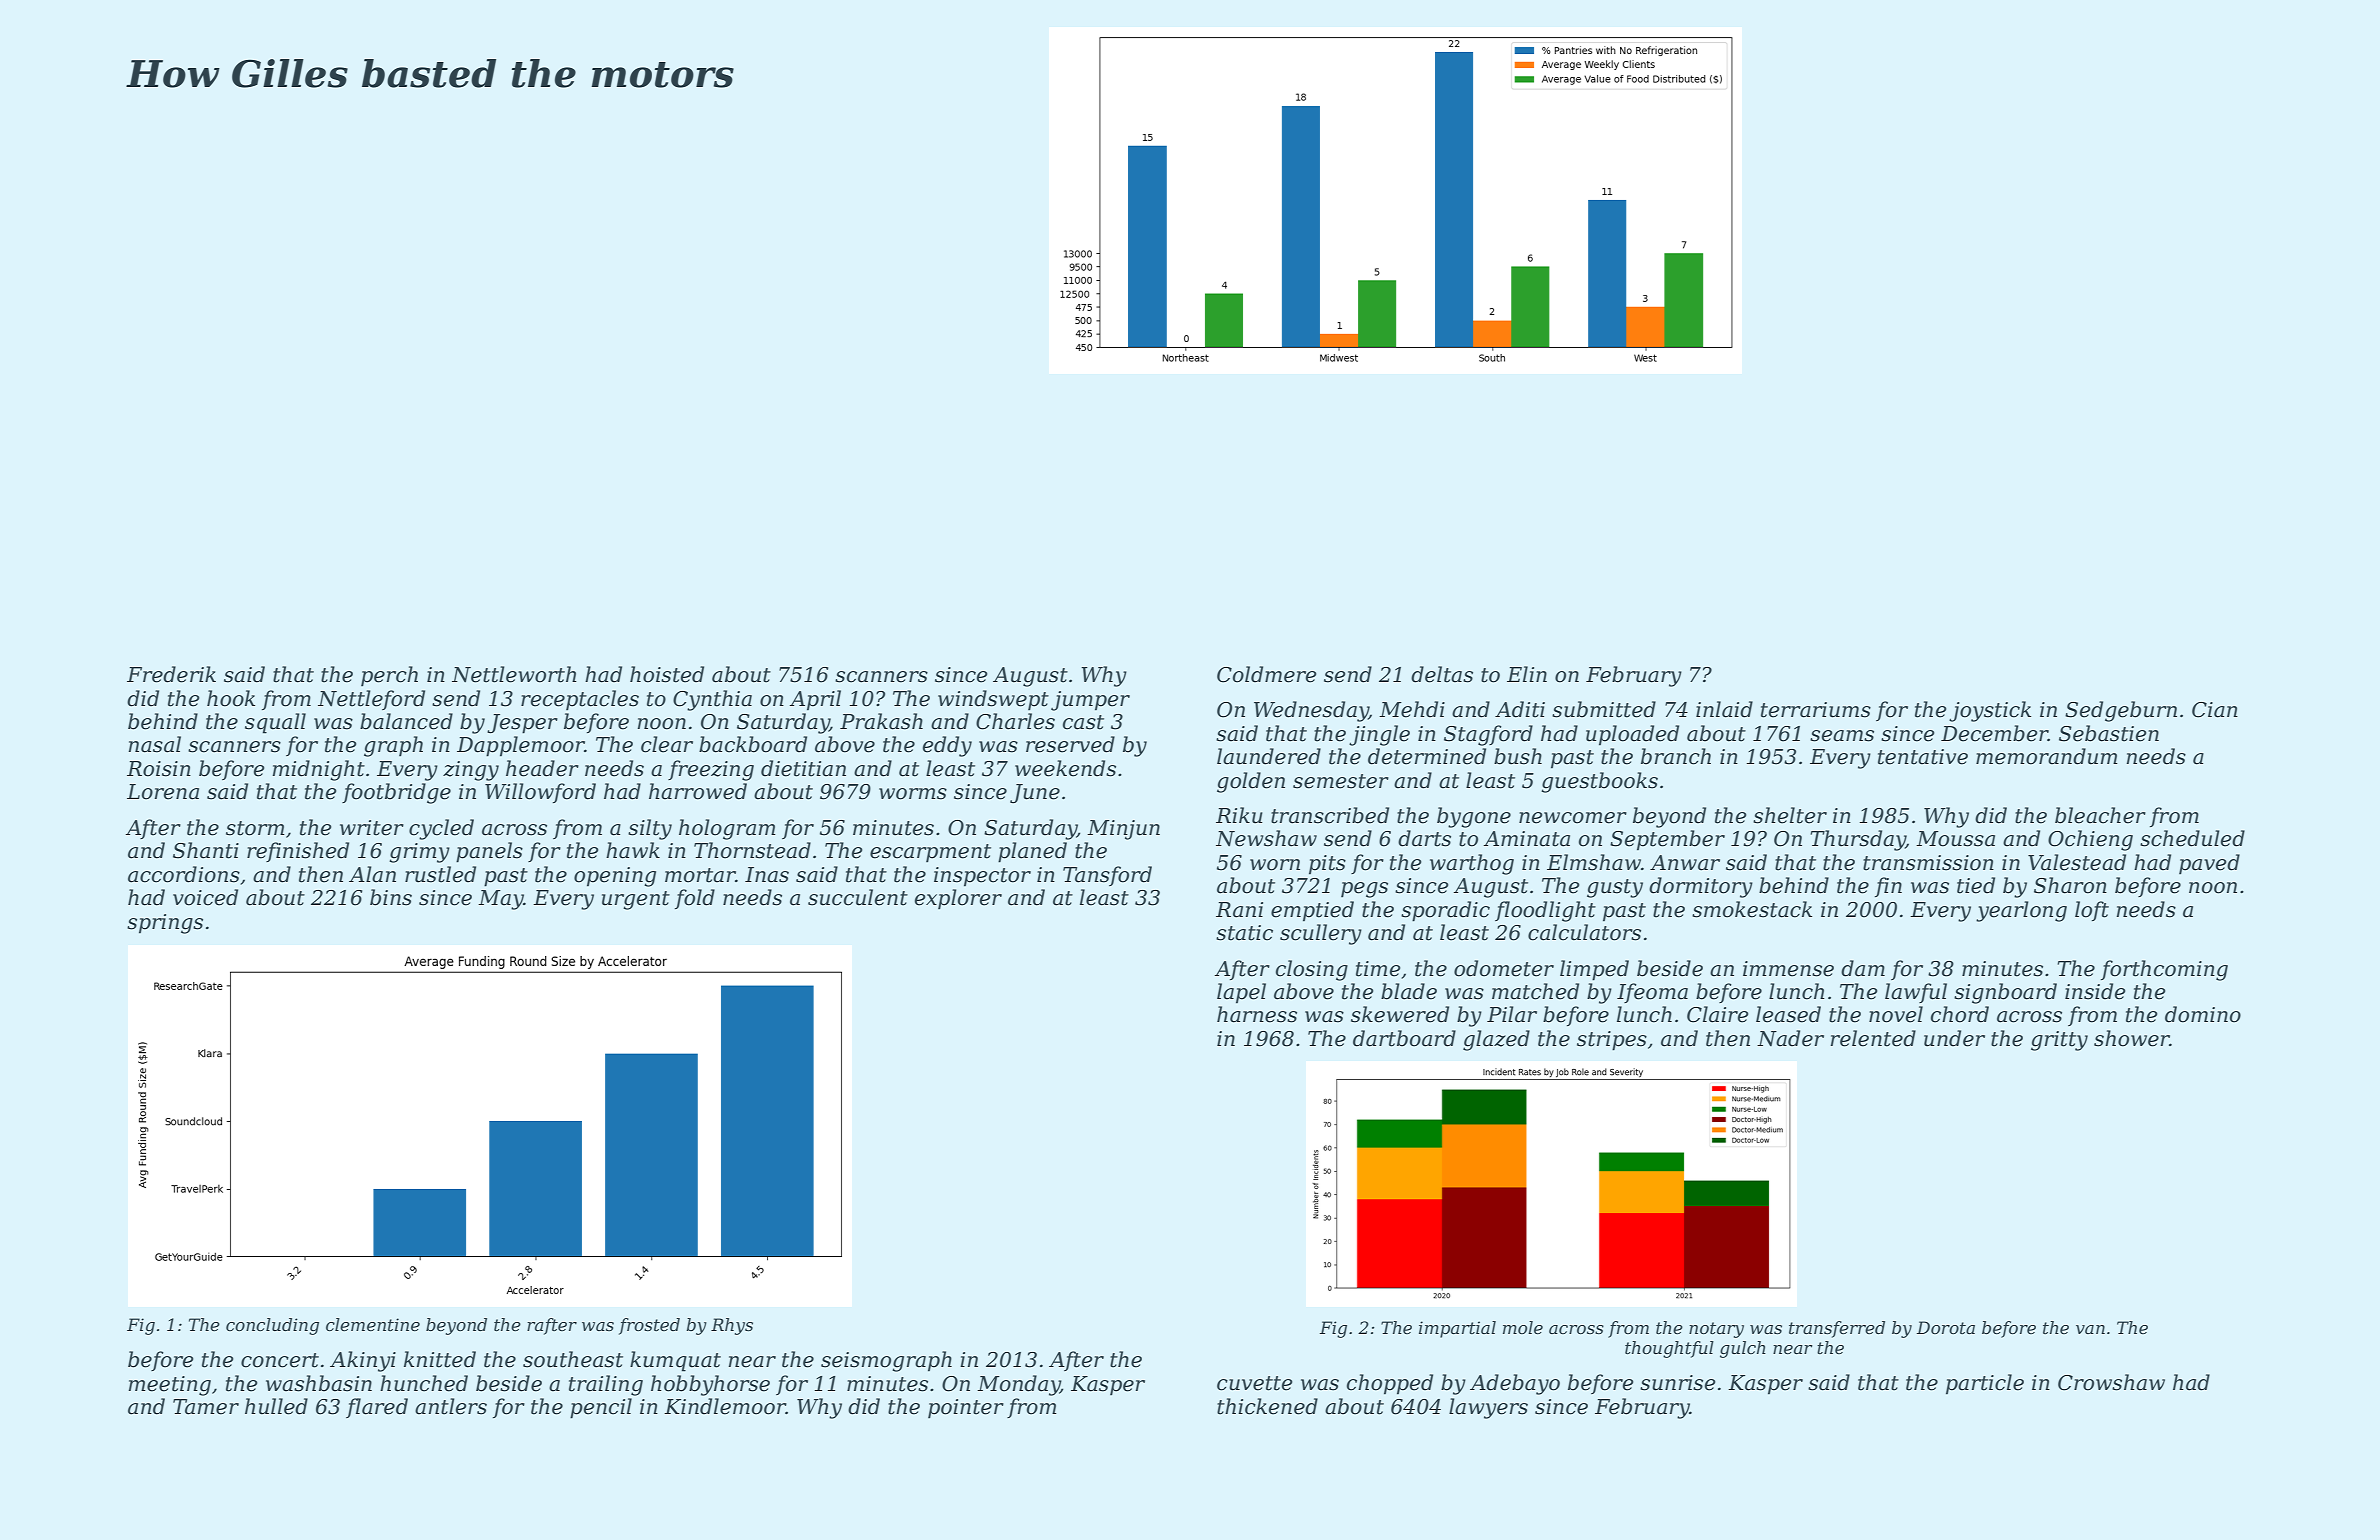  I want to click on springs, so click(165, 924).
